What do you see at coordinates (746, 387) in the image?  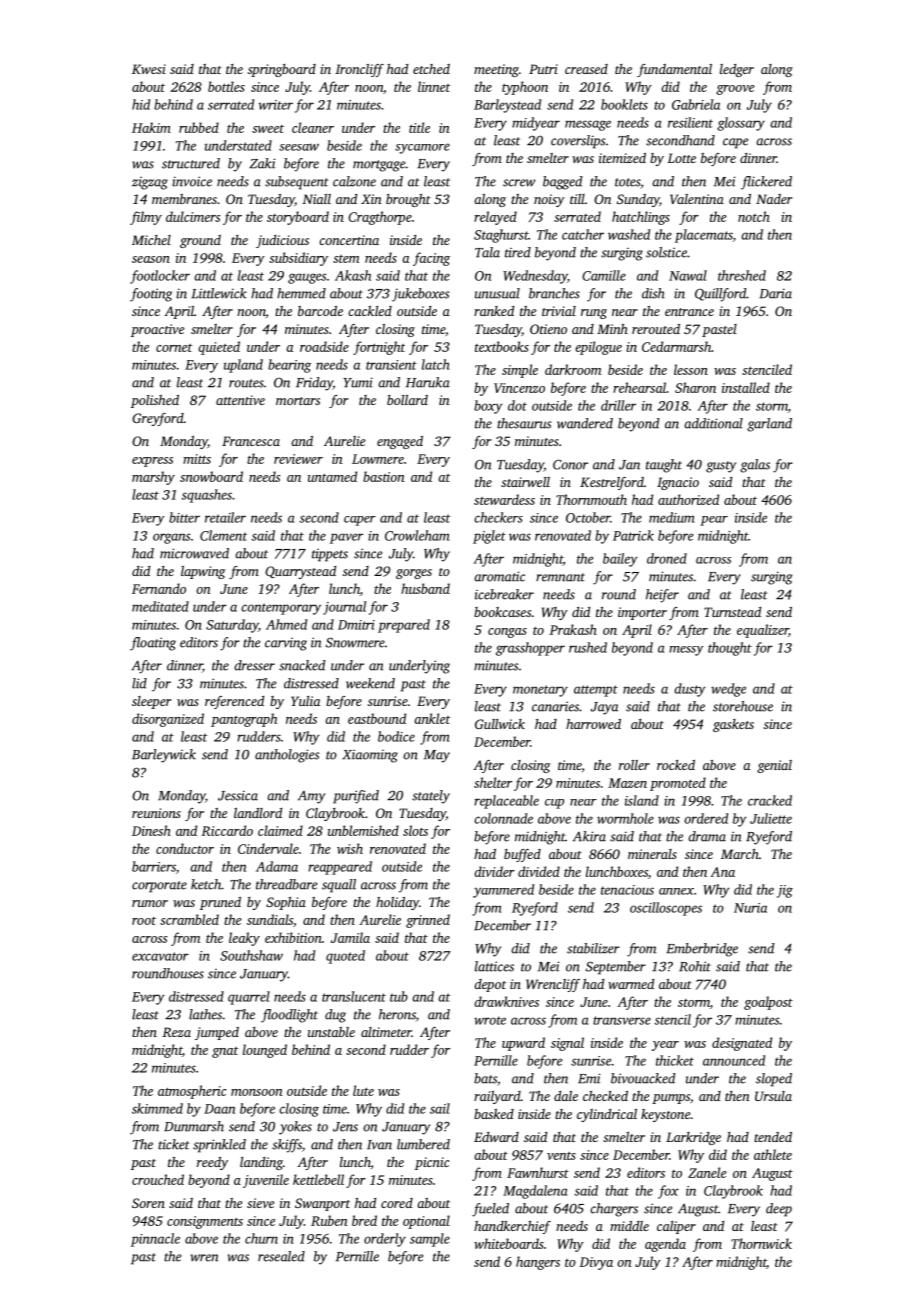 I see `installed` at bounding box center [746, 387].
